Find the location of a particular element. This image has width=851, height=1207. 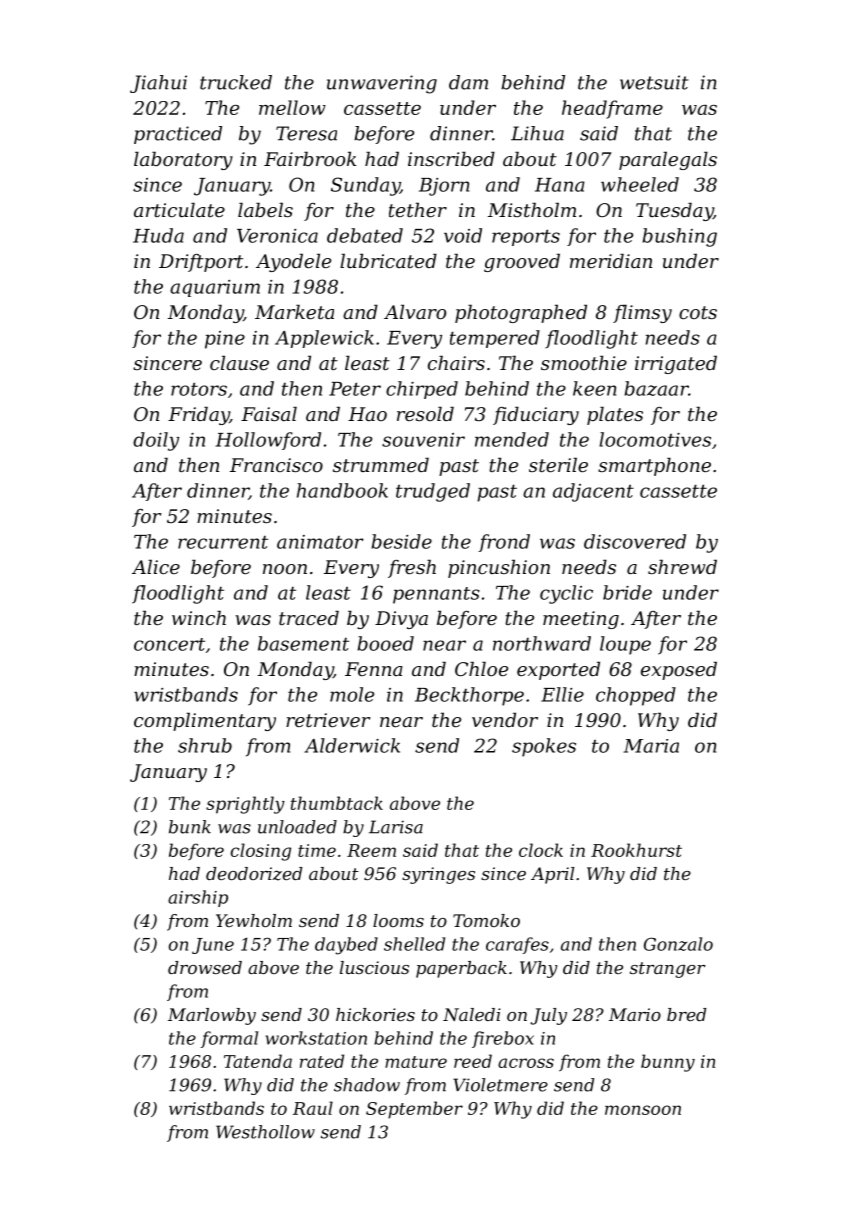

Yewholm is located at coordinates (254, 920).
